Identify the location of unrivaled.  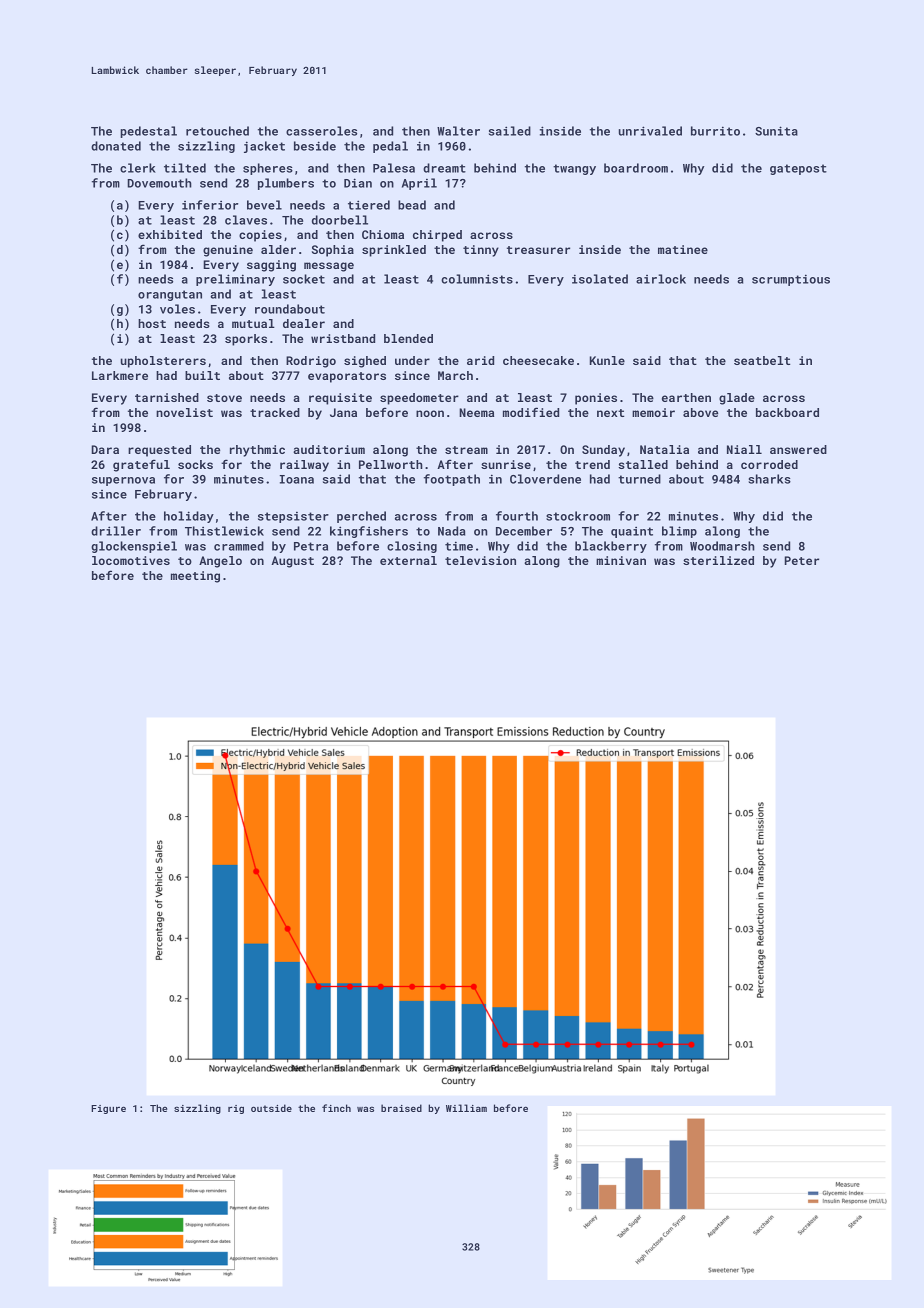
(650, 131).
